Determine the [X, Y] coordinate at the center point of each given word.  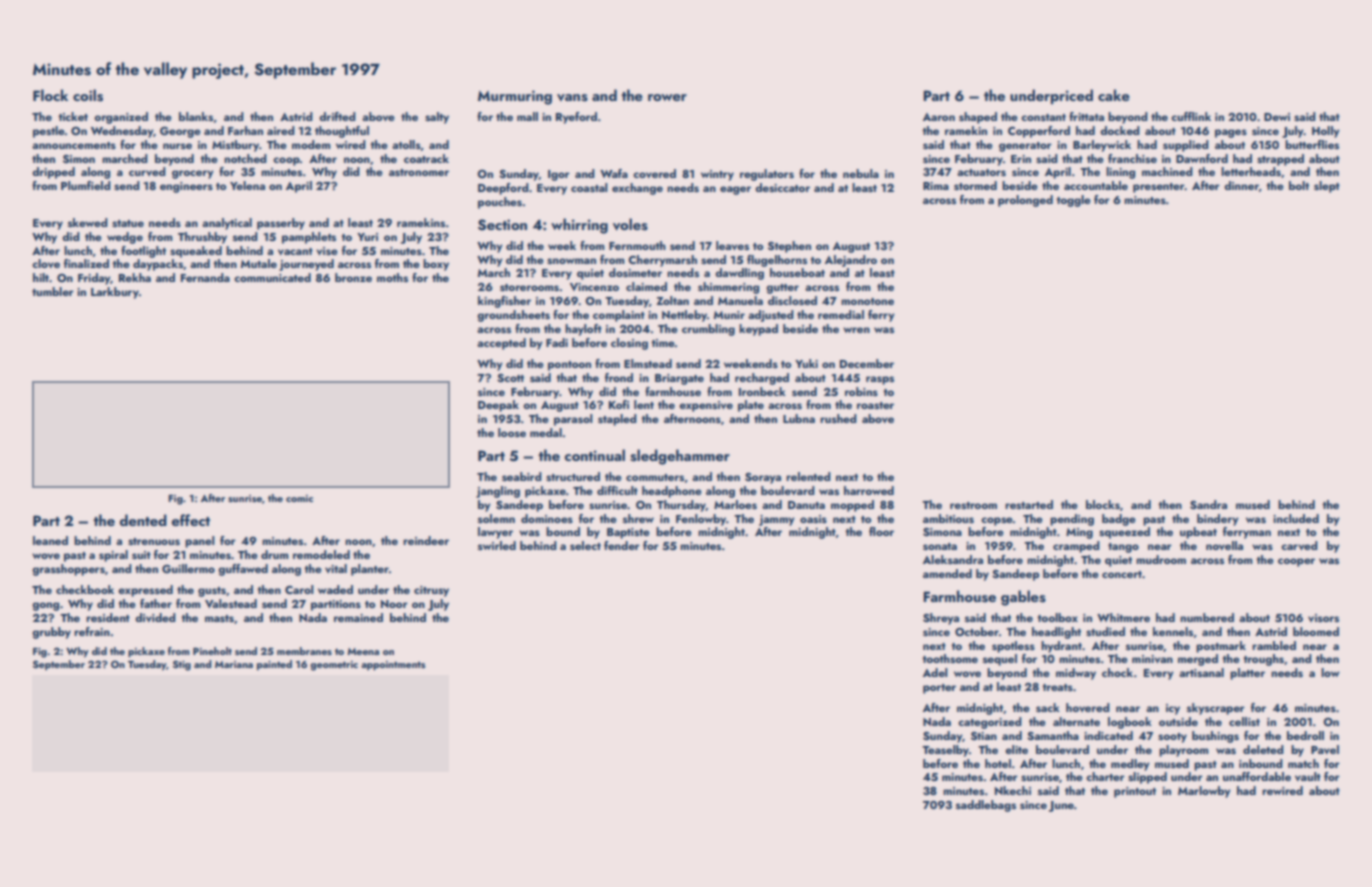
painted [274, 665]
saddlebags [986, 806]
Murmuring [515, 97]
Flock [50, 95]
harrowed [869, 490]
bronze [353, 277]
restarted [1029, 504]
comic [299, 498]
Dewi [1277, 117]
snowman [571, 261]
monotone [867, 301]
